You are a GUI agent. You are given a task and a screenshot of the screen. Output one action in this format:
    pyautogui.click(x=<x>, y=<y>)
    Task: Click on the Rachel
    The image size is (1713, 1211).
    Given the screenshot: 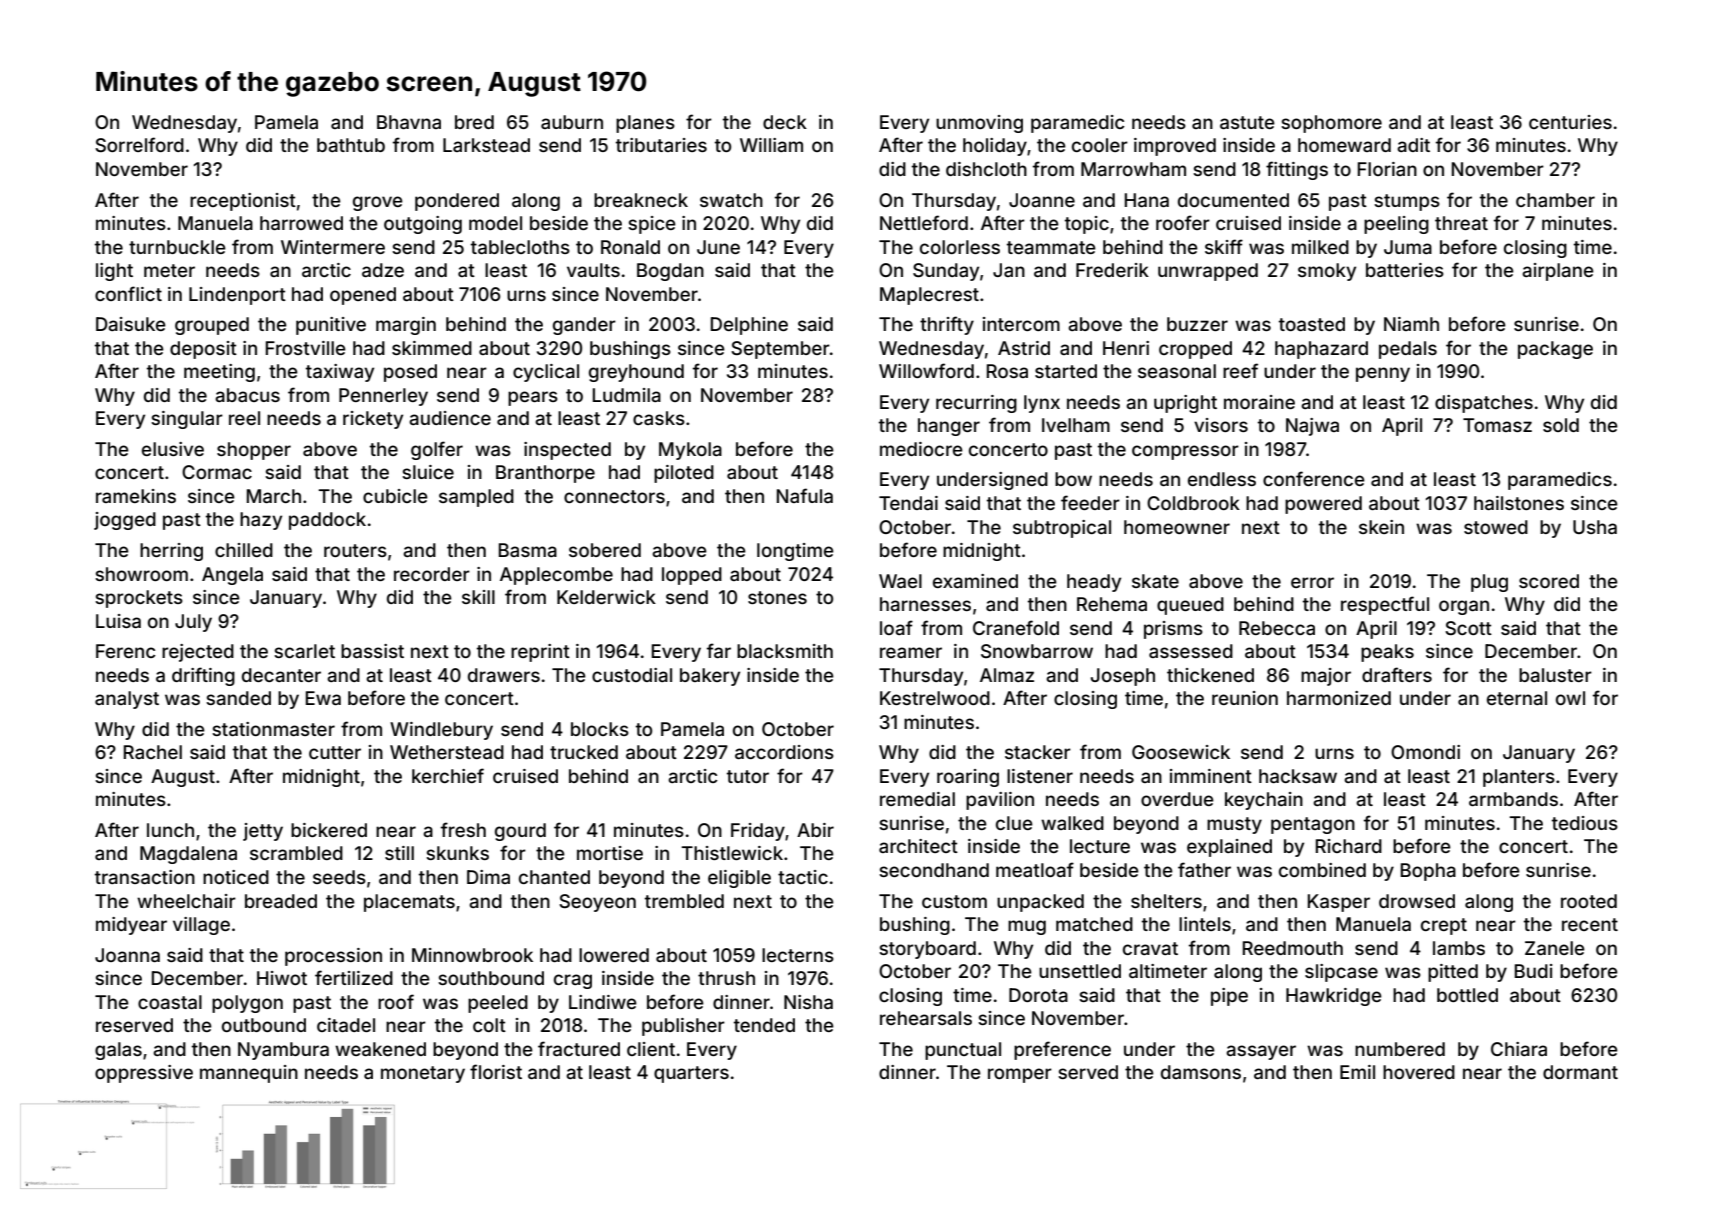 What is the action you would take?
    pyautogui.click(x=153, y=752)
